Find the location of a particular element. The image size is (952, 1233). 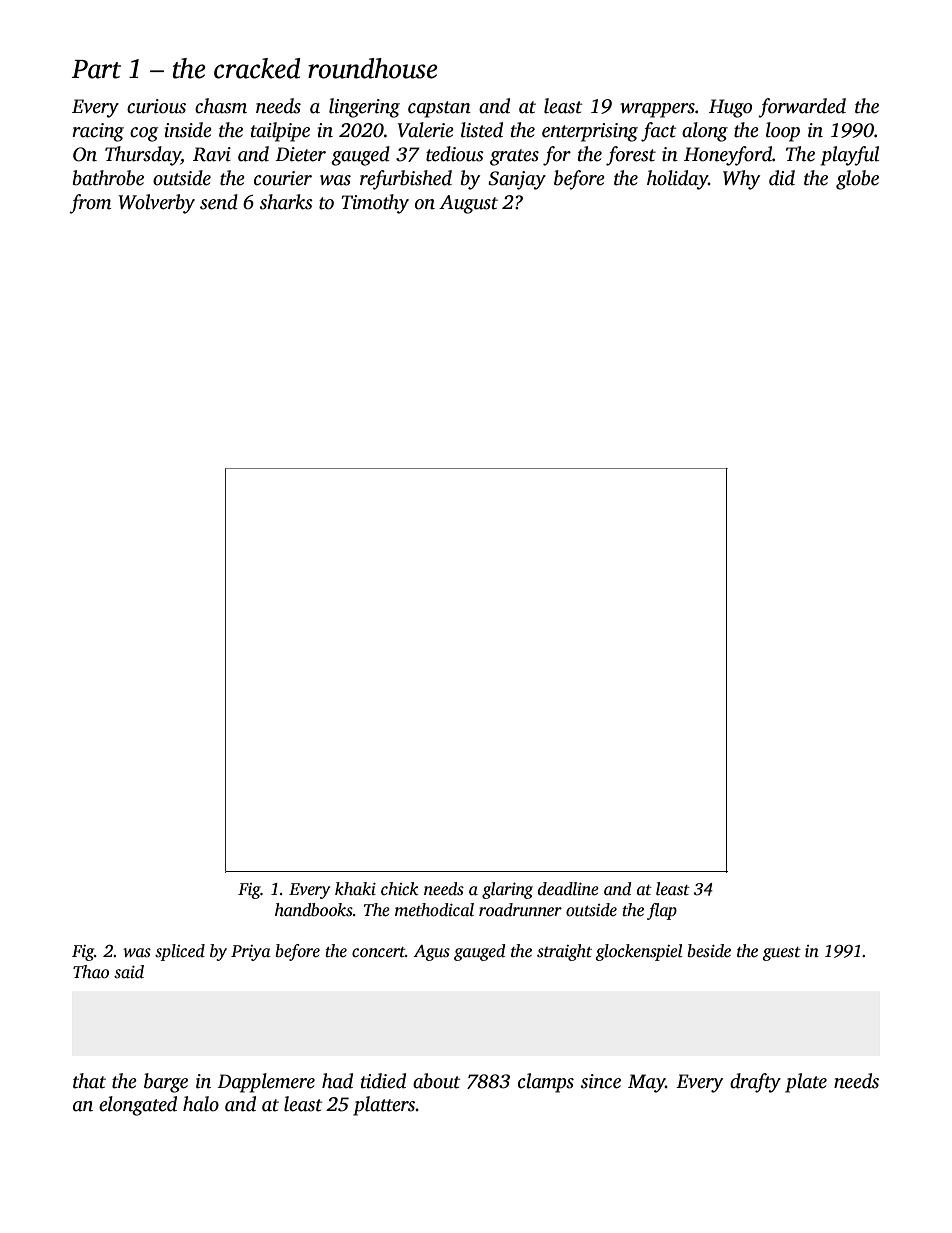

Timothy is located at coordinates (375, 204).
